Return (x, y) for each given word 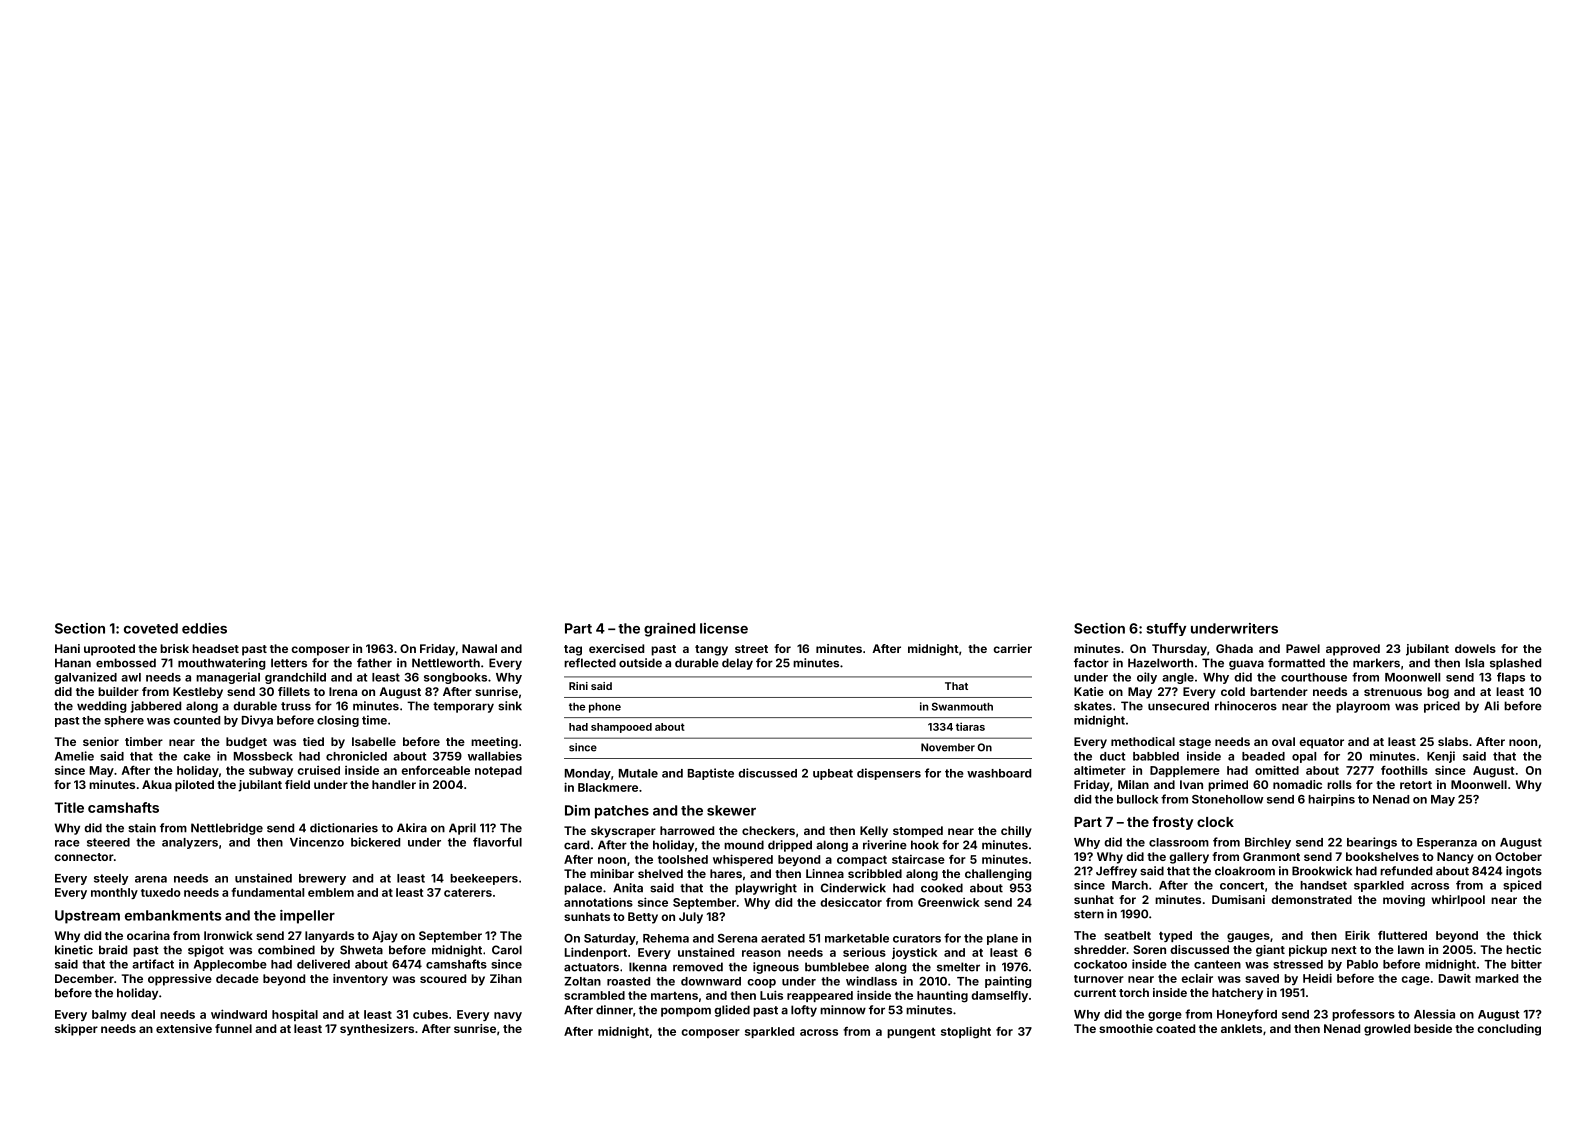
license (724, 628)
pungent (911, 1033)
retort (1416, 785)
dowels (1475, 648)
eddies (204, 628)
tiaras (970, 726)
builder (118, 691)
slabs (1453, 741)
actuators (591, 967)
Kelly (874, 832)
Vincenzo (317, 842)
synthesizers (377, 1030)
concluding (1509, 1030)
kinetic (74, 950)
